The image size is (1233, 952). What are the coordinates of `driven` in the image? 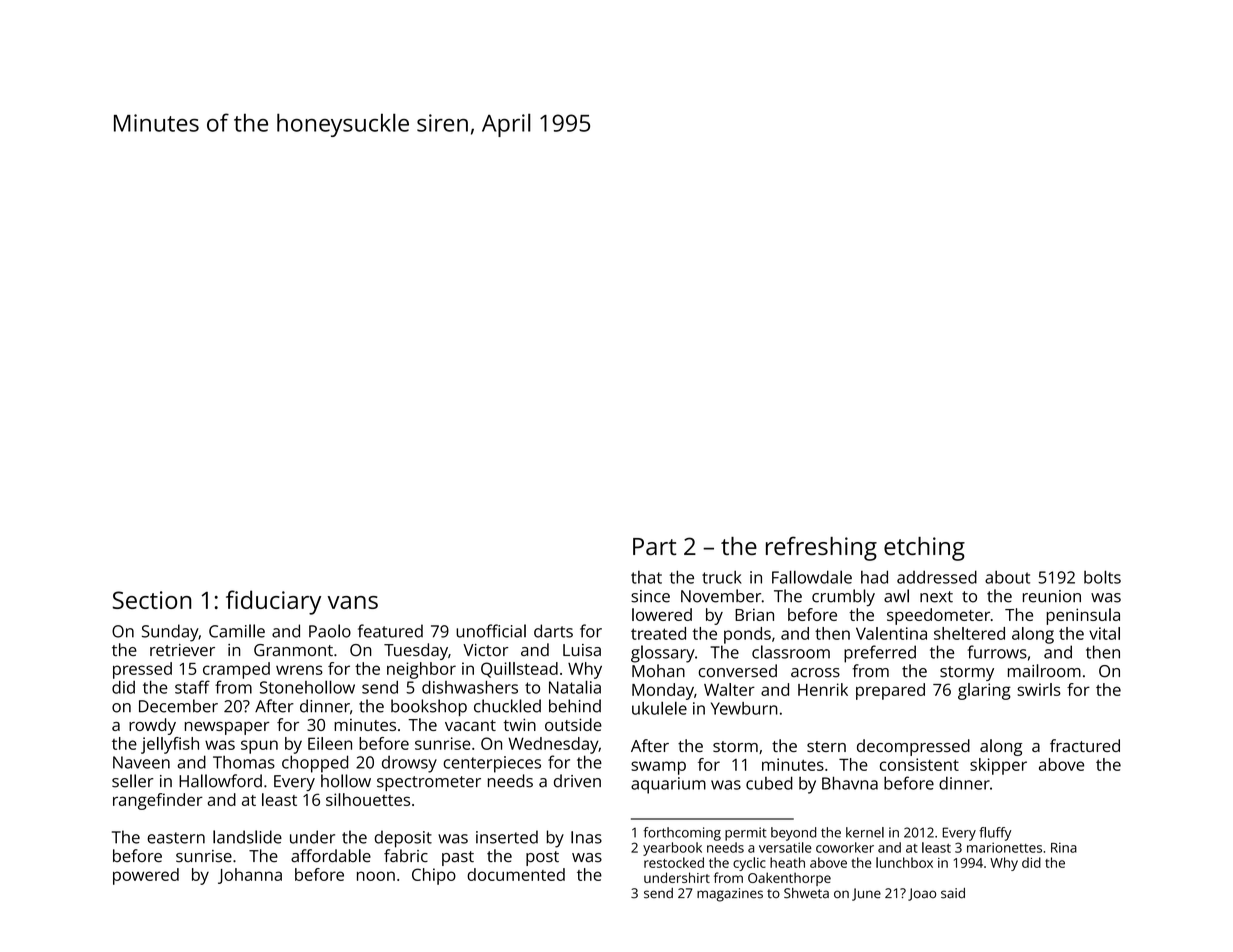 It's located at (577, 781).
